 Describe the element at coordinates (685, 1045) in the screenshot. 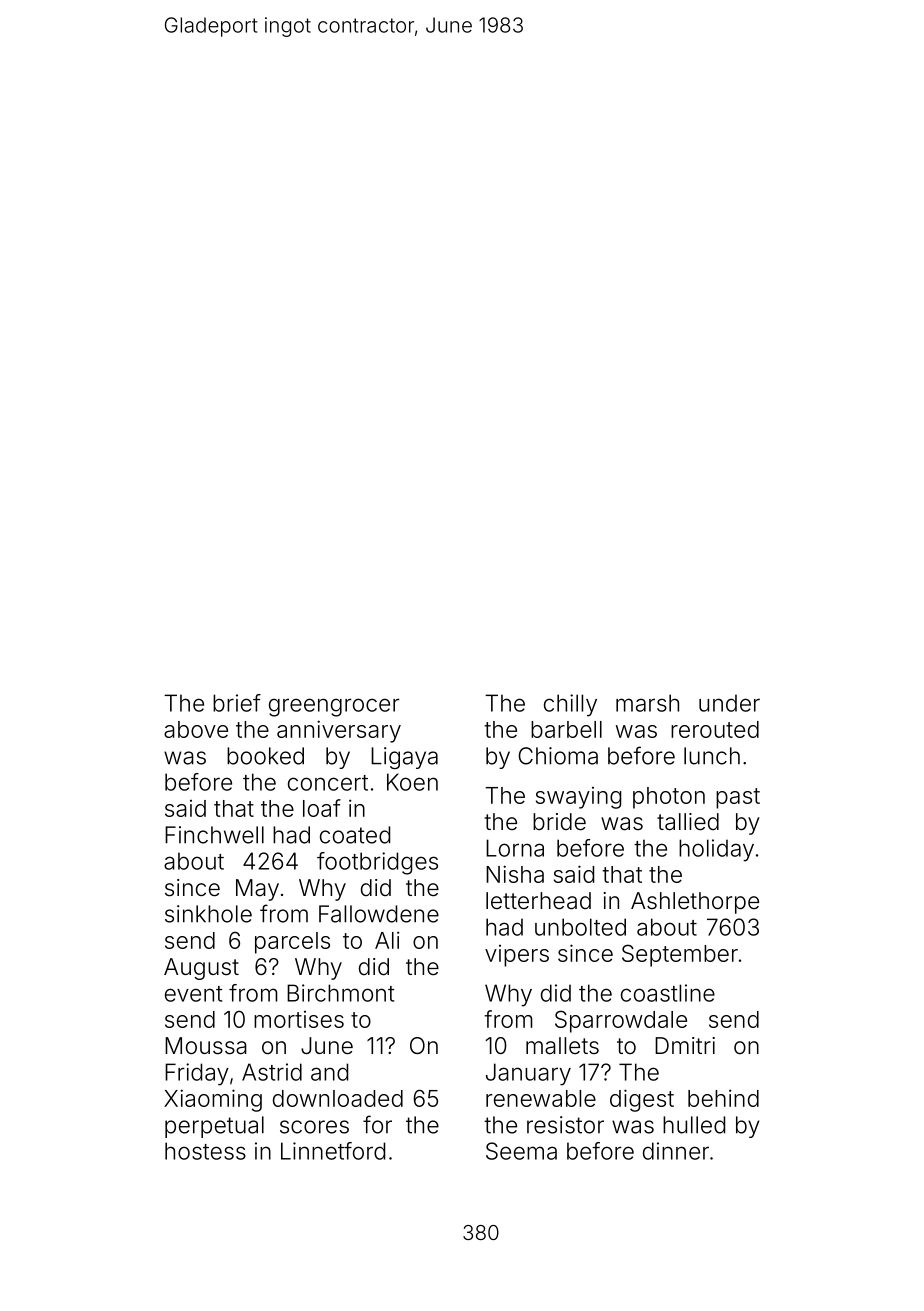

I see `Dmitri` at that location.
